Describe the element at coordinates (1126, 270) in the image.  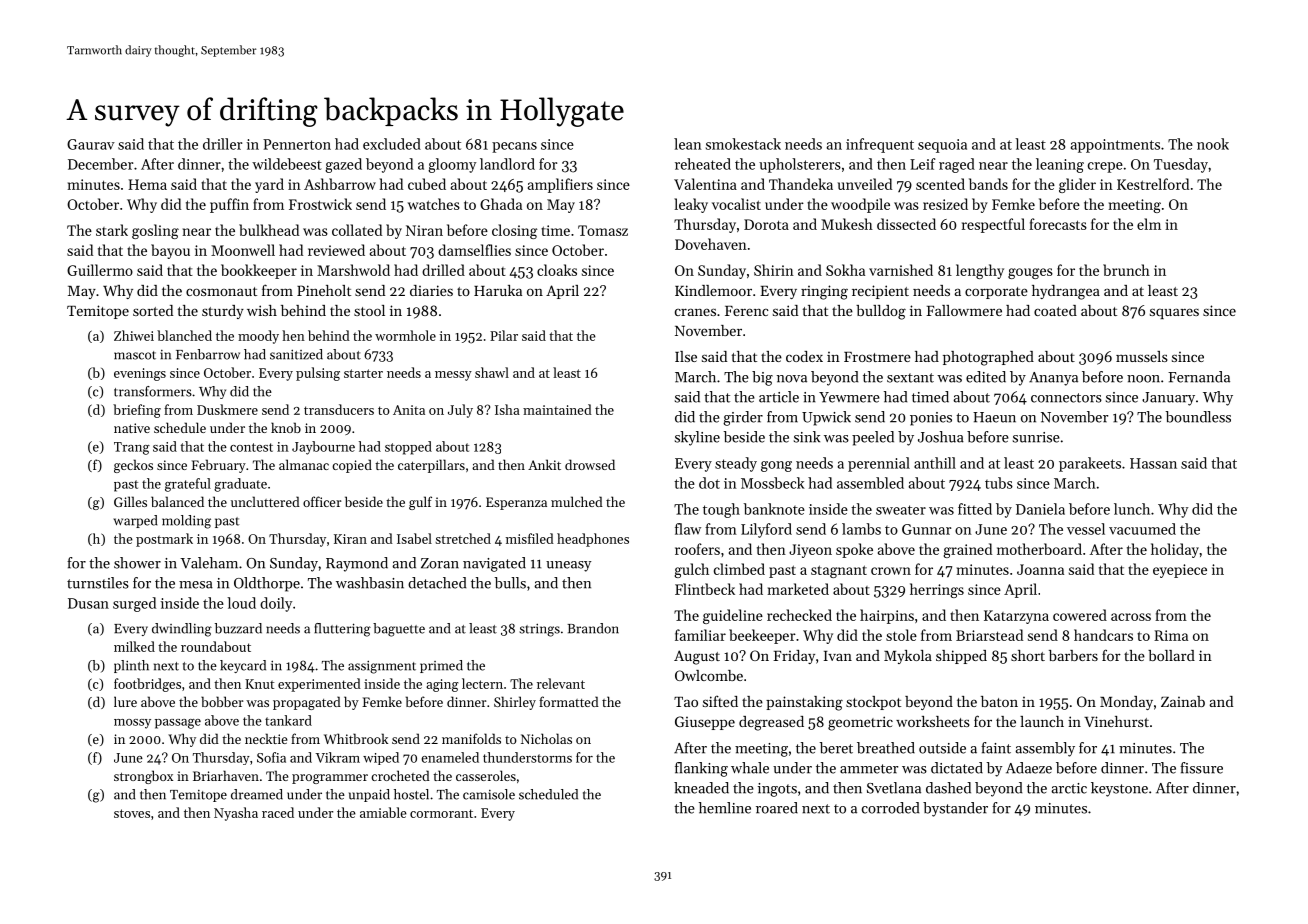
I see `brunch` at that location.
